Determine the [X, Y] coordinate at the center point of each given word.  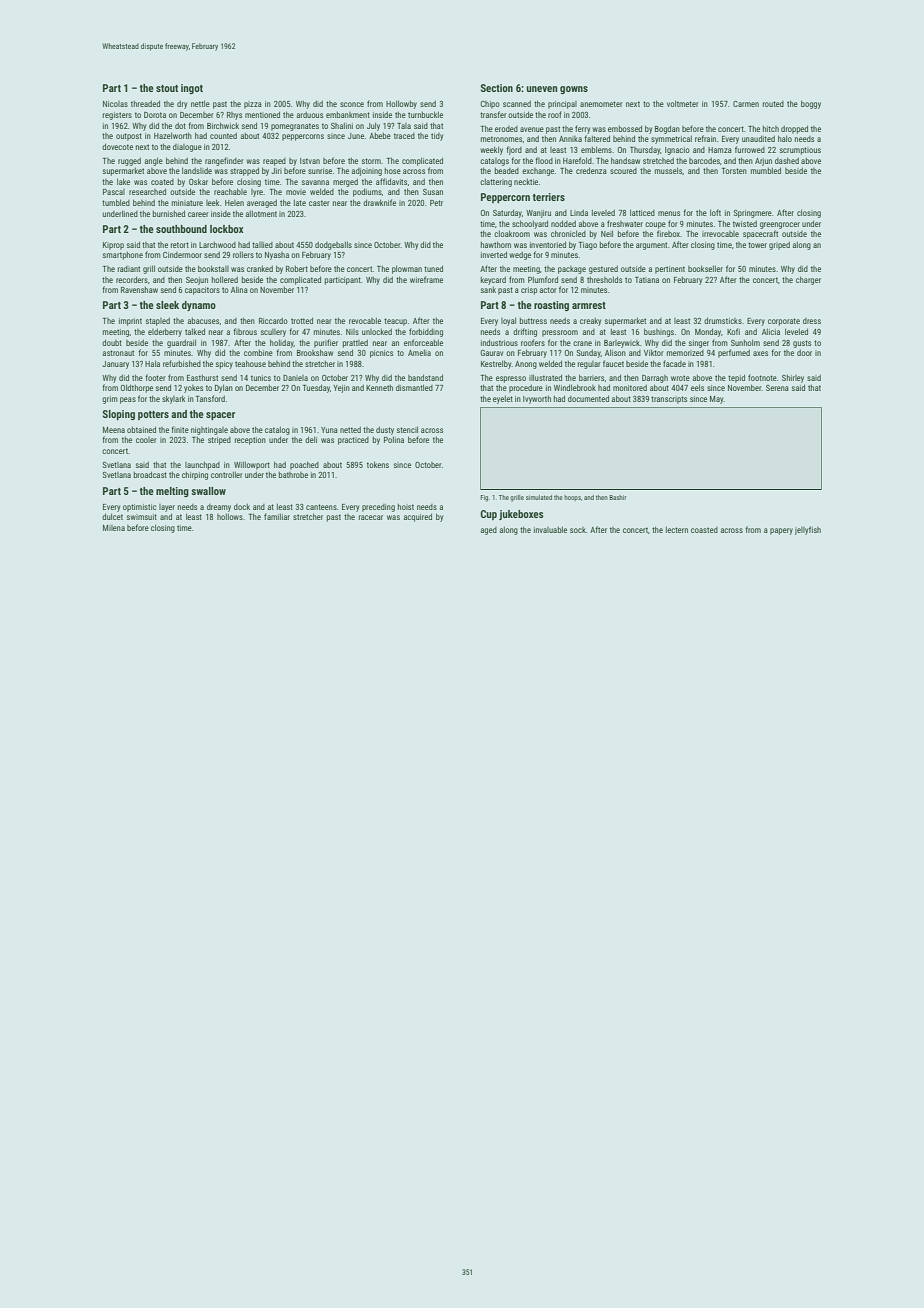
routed [773, 104]
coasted [704, 530]
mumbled [766, 170]
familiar [277, 516]
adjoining [367, 172]
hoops [572, 498]
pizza [253, 105]
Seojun [197, 281]
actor [548, 290]
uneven [542, 89]
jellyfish [808, 530]
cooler [146, 440]
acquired [418, 517]
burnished [169, 213]
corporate [784, 322]
